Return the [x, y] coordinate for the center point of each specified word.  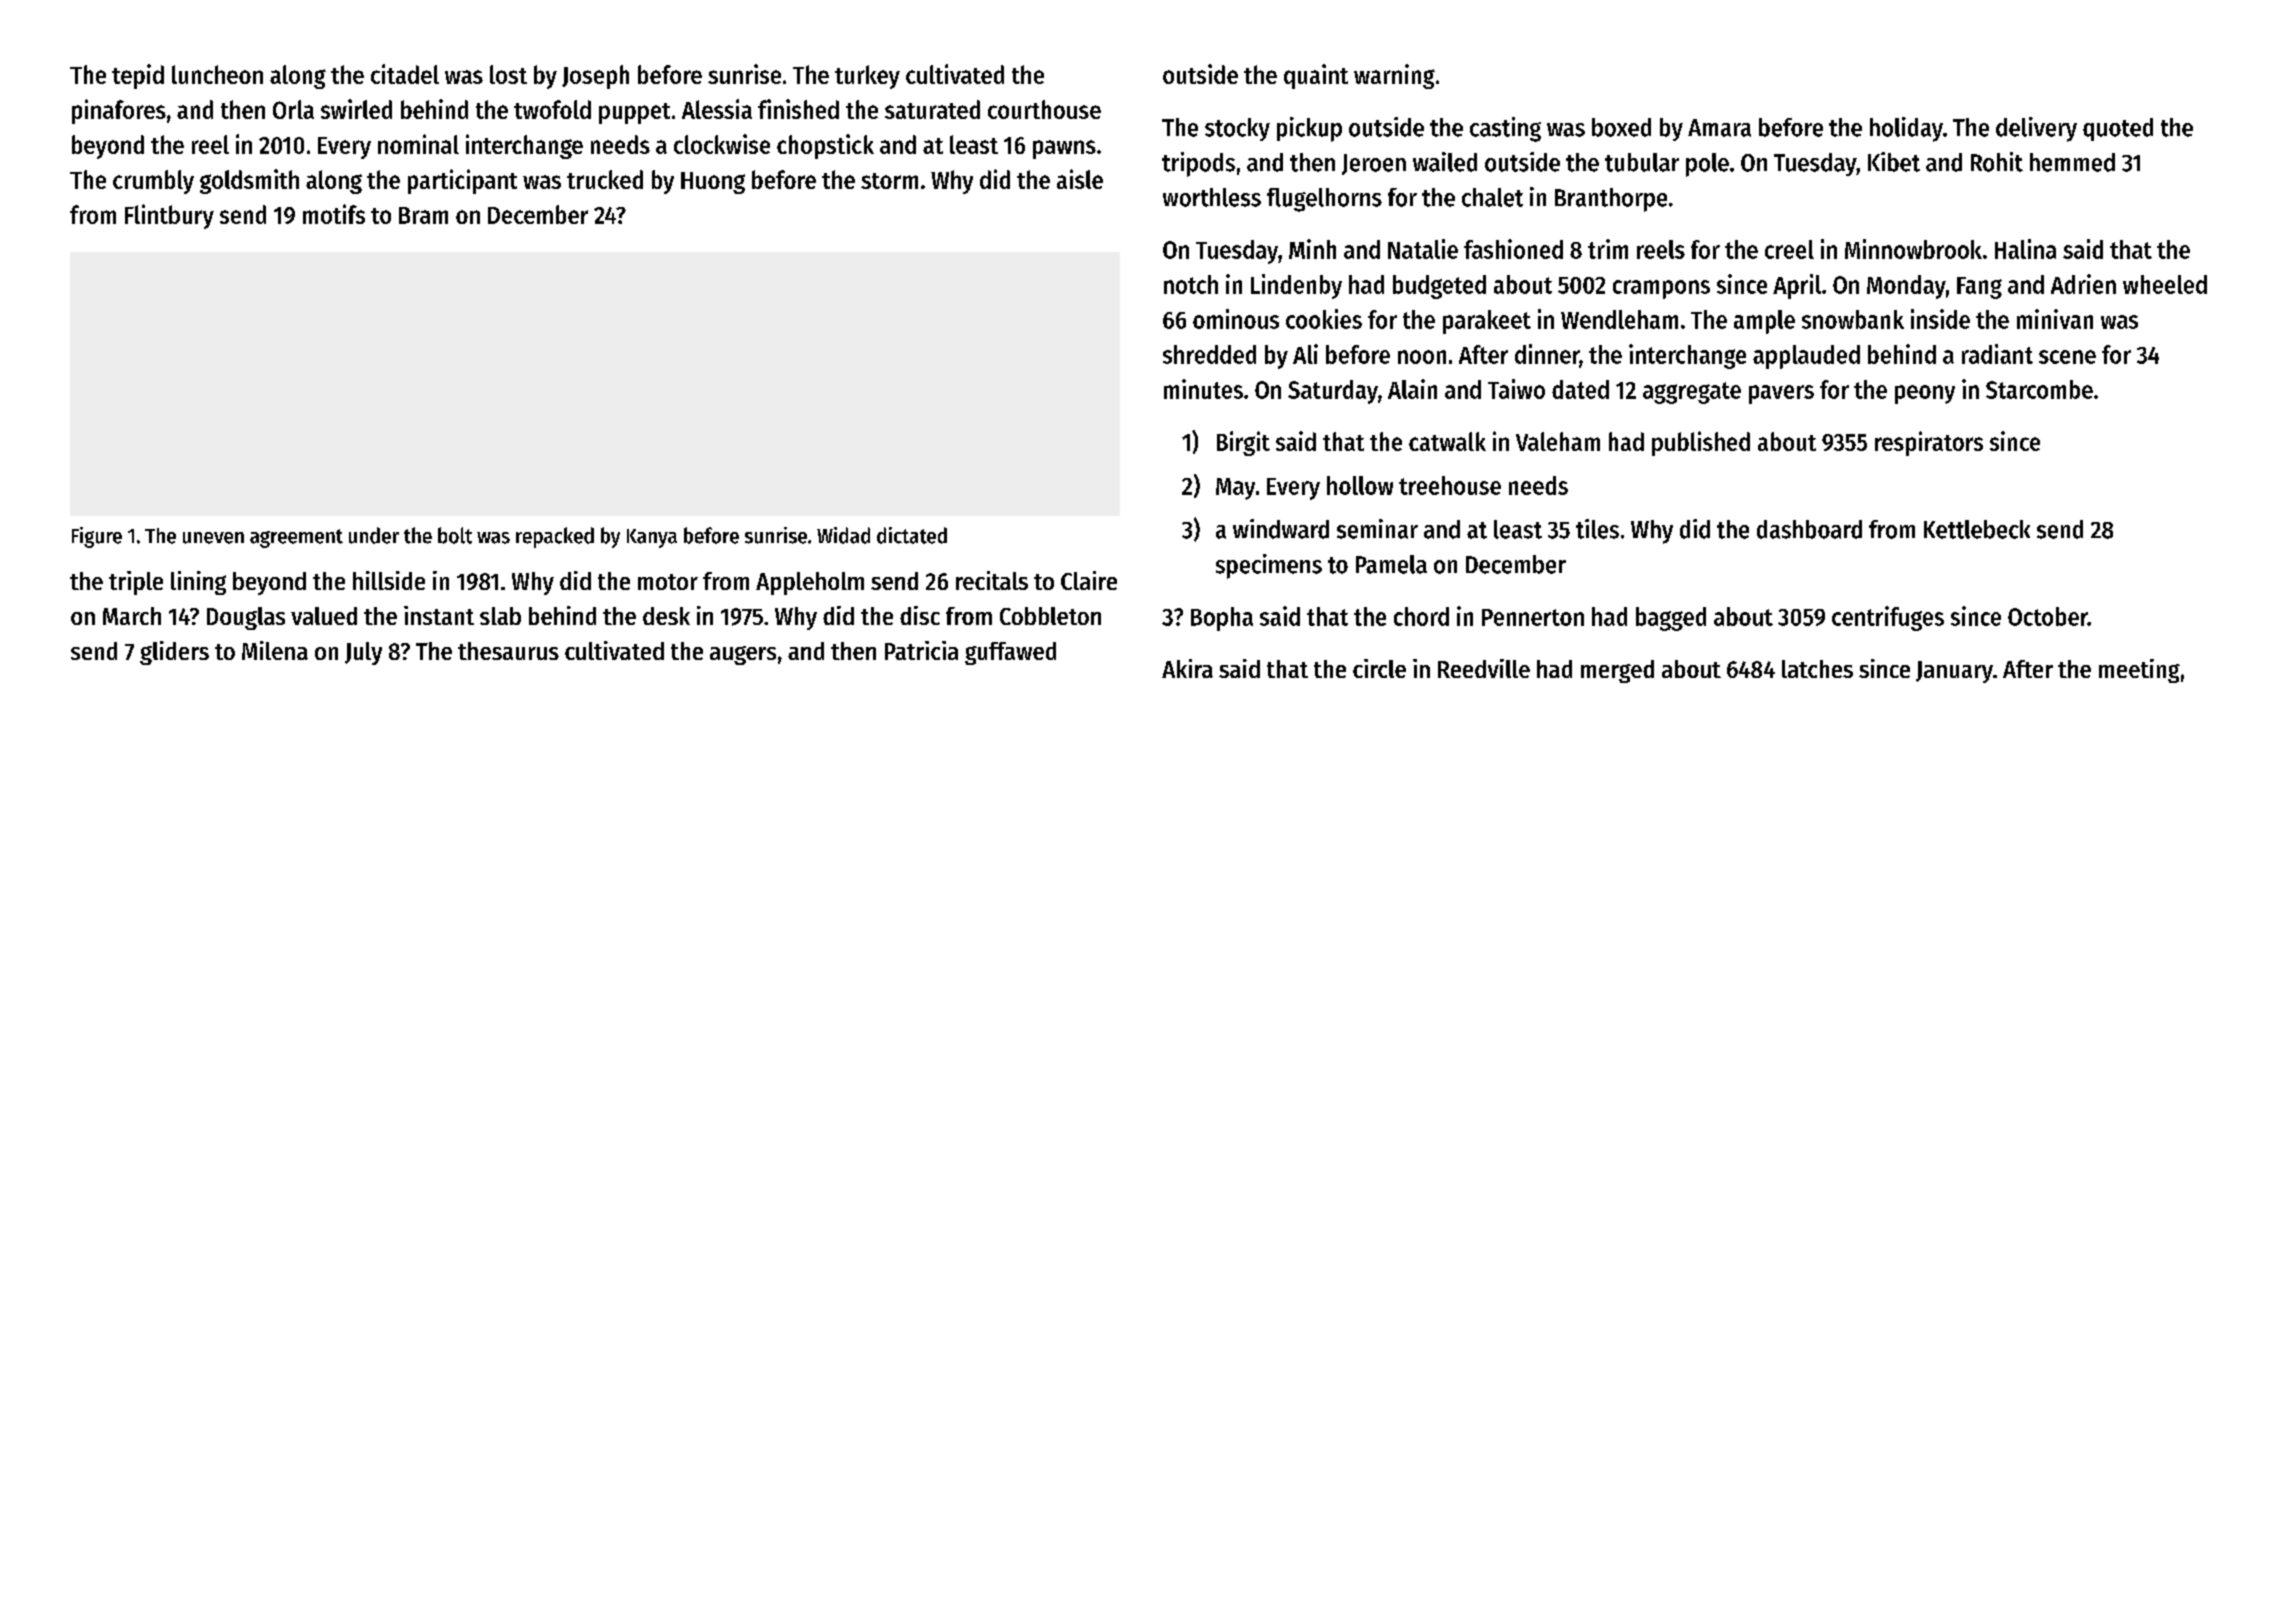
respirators [1929, 443]
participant [462, 181]
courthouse [1044, 109]
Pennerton [1533, 617]
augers [743, 655]
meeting [2139, 671]
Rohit [1997, 162]
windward [1281, 529]
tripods [1198, 164]
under [374, 535]
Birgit [1243, 443]
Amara [1719, 128]
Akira [1187, 668]
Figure [97, 537]
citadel [405, 74]
